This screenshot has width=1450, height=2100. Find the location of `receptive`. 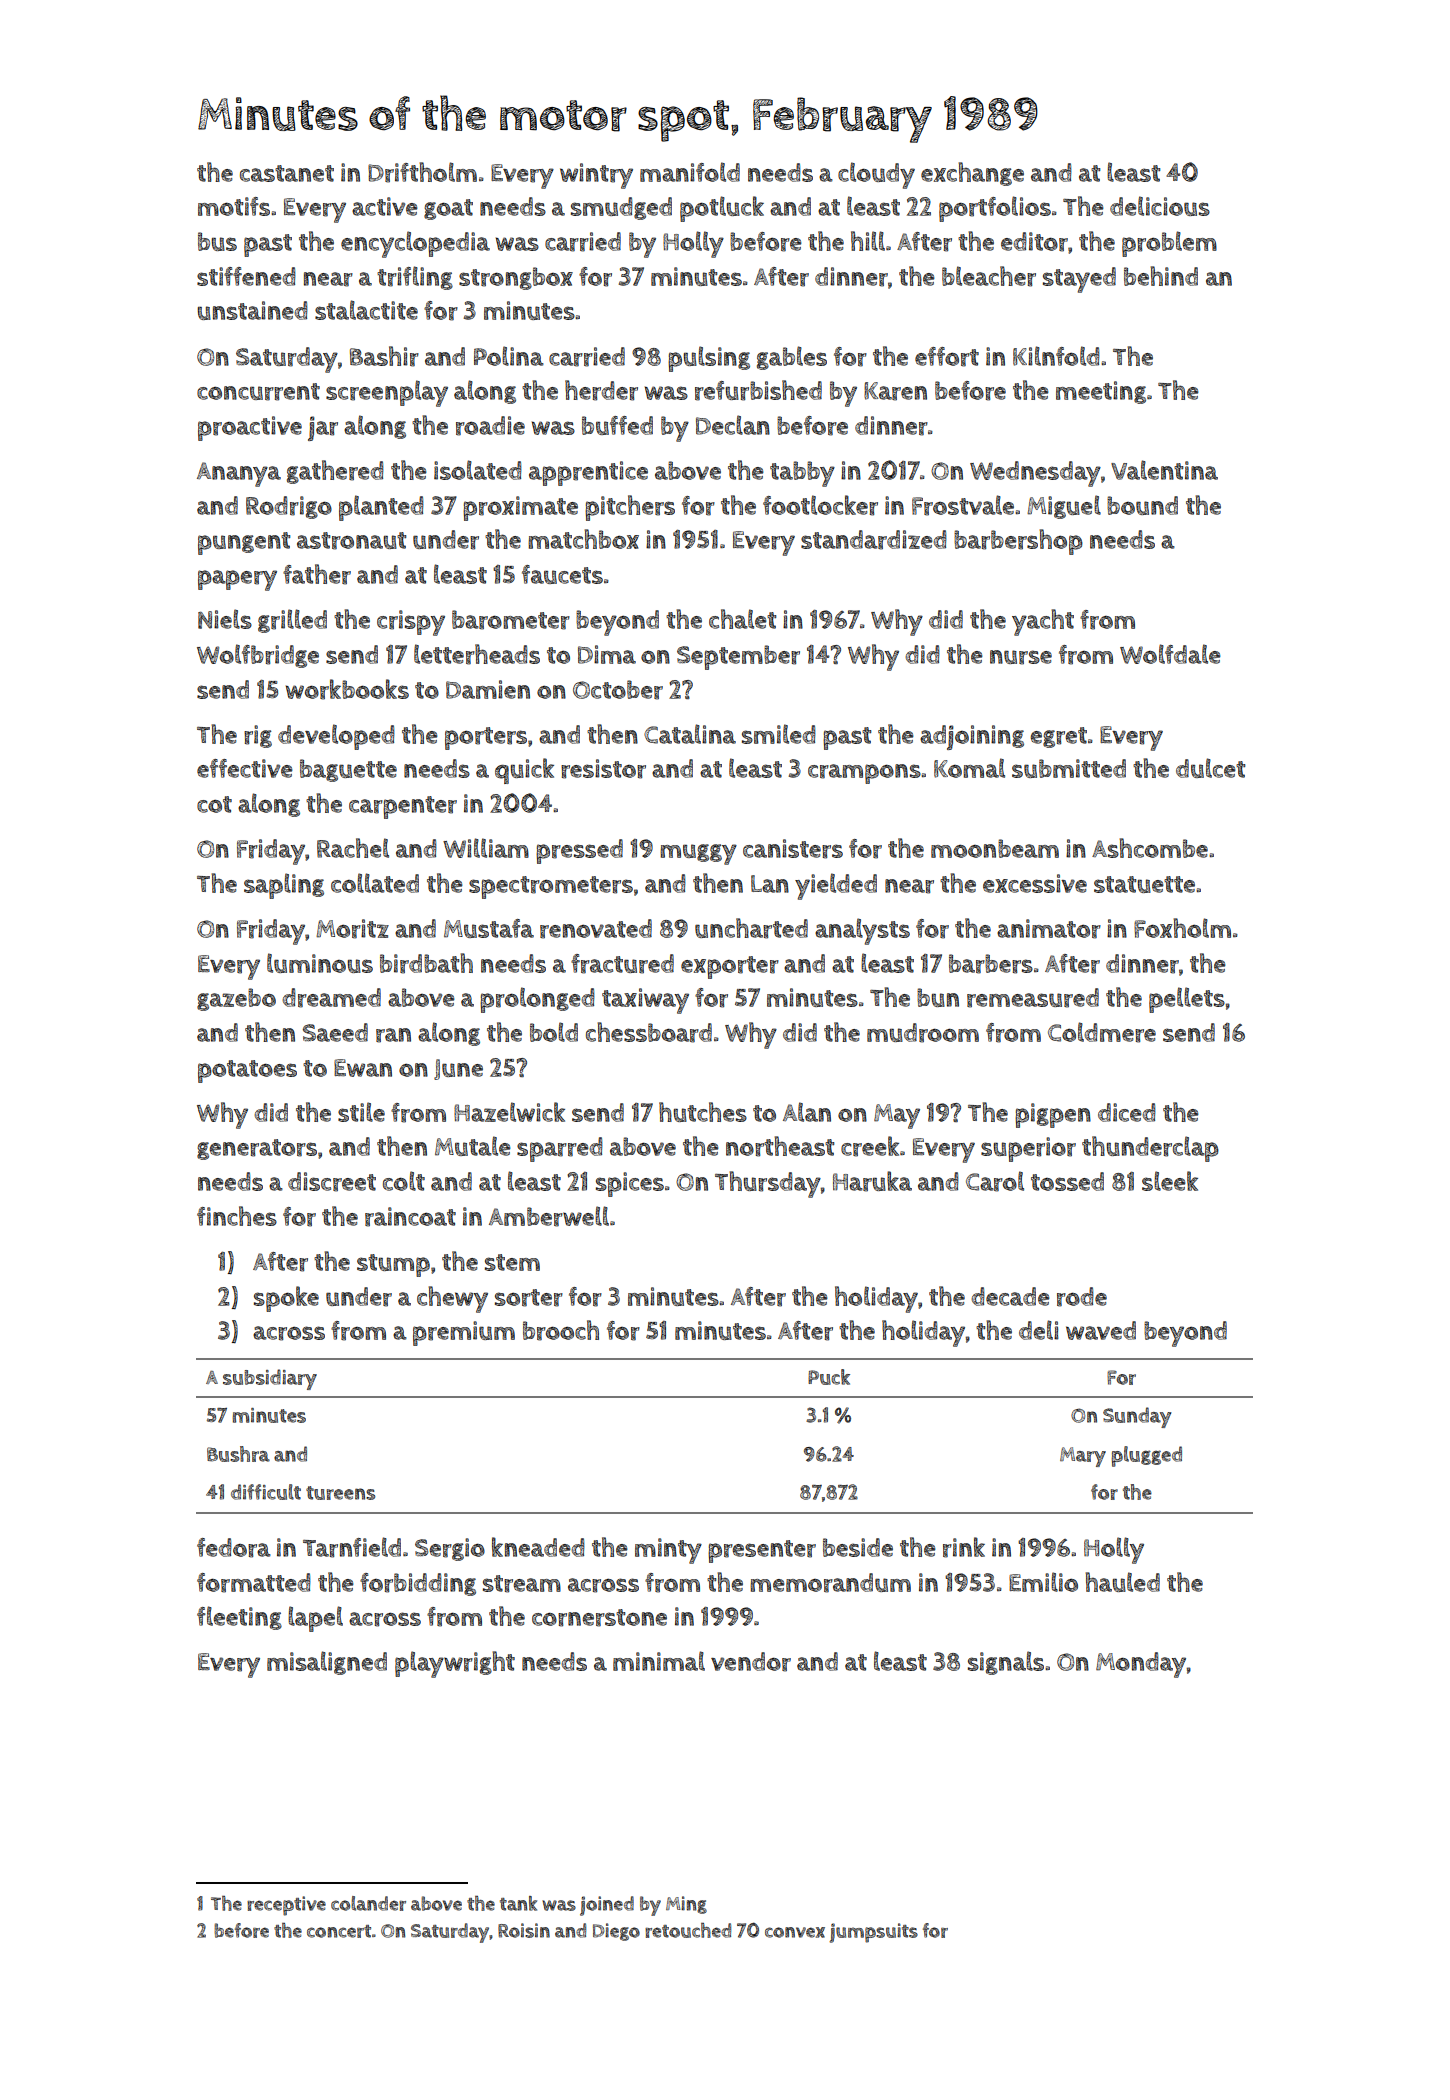

receptive is located at coordinates (286, 1906).
